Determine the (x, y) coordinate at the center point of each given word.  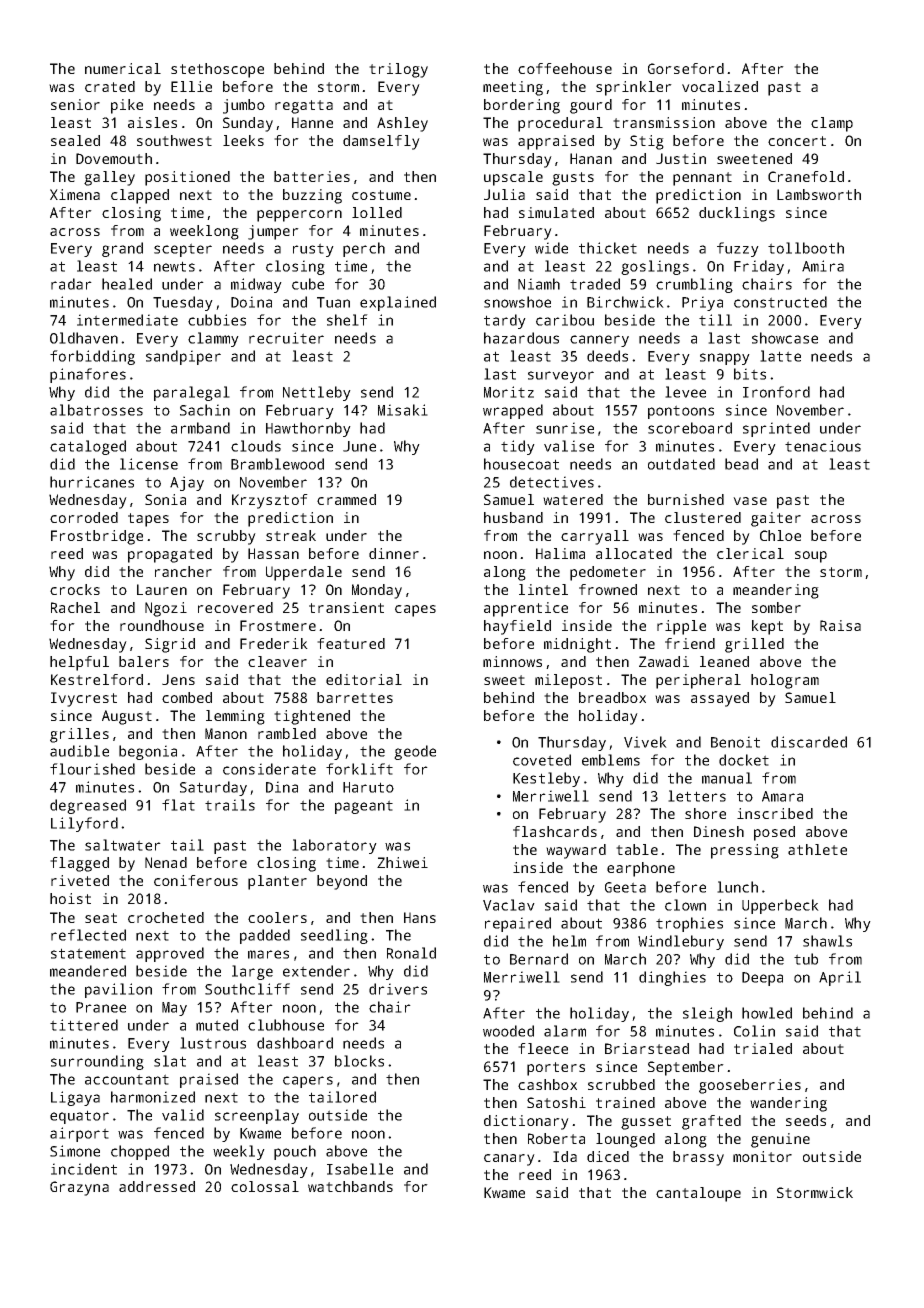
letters (697, 796)
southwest (174, 140)
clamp (832, 124)
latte (780, 356)
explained (398, 303)
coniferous (196, 880)
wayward (576, 851)
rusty (313, 250)
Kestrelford (97, 679)
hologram (785, 681)
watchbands (350, 1186)
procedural (560, 124)
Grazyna (79, 1188)
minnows (512, 661)
